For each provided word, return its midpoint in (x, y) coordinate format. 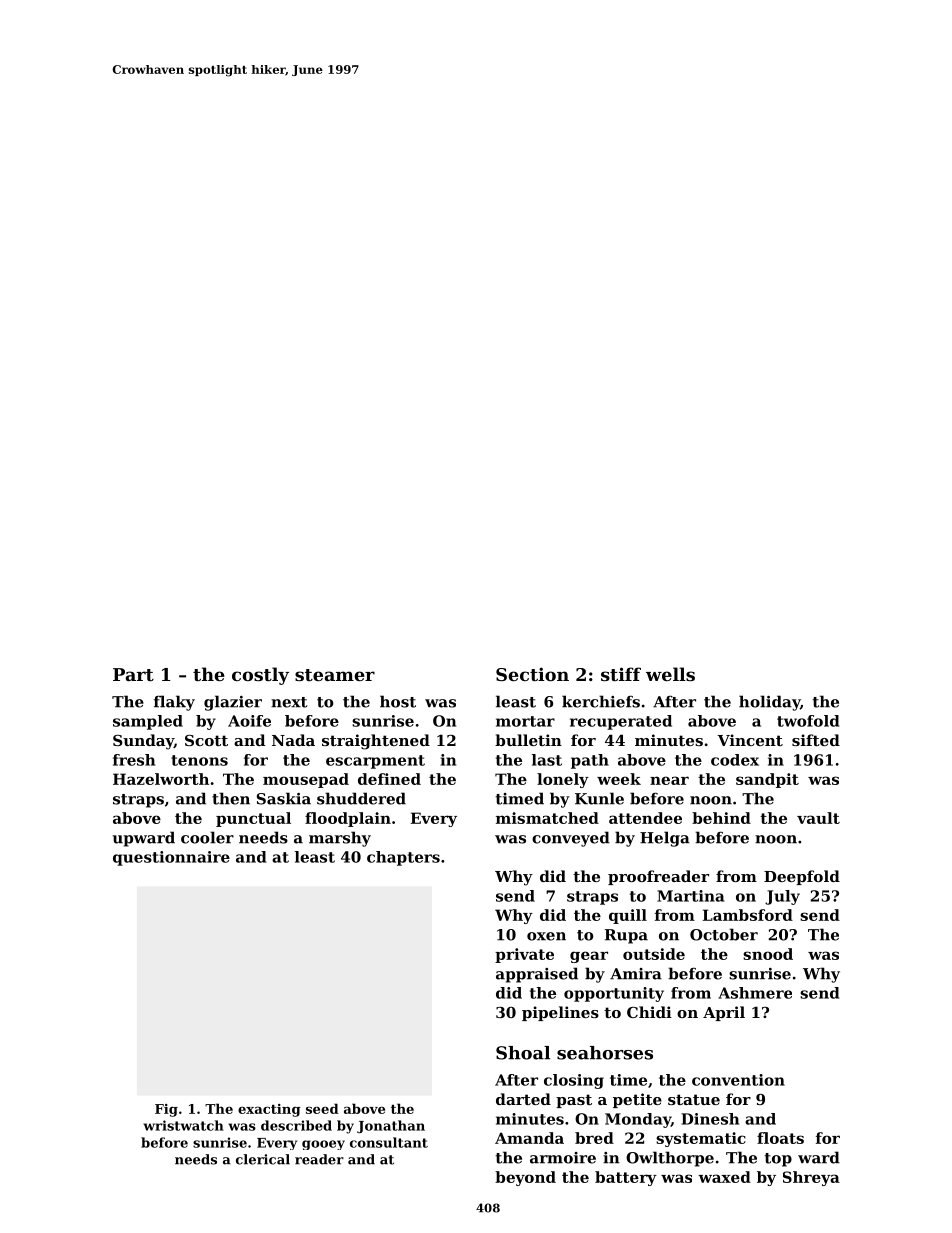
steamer (335, 675)
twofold (808, 721)
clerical (263, 1159)
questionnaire (171, 858)
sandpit (767, 780)
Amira (636, 974)
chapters (403, 858)
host (398, 701)
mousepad (306, 780)
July (782, 897)
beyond (525, 1178)
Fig (166, 1110)
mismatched (547, 818)
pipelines (560, 1013)
